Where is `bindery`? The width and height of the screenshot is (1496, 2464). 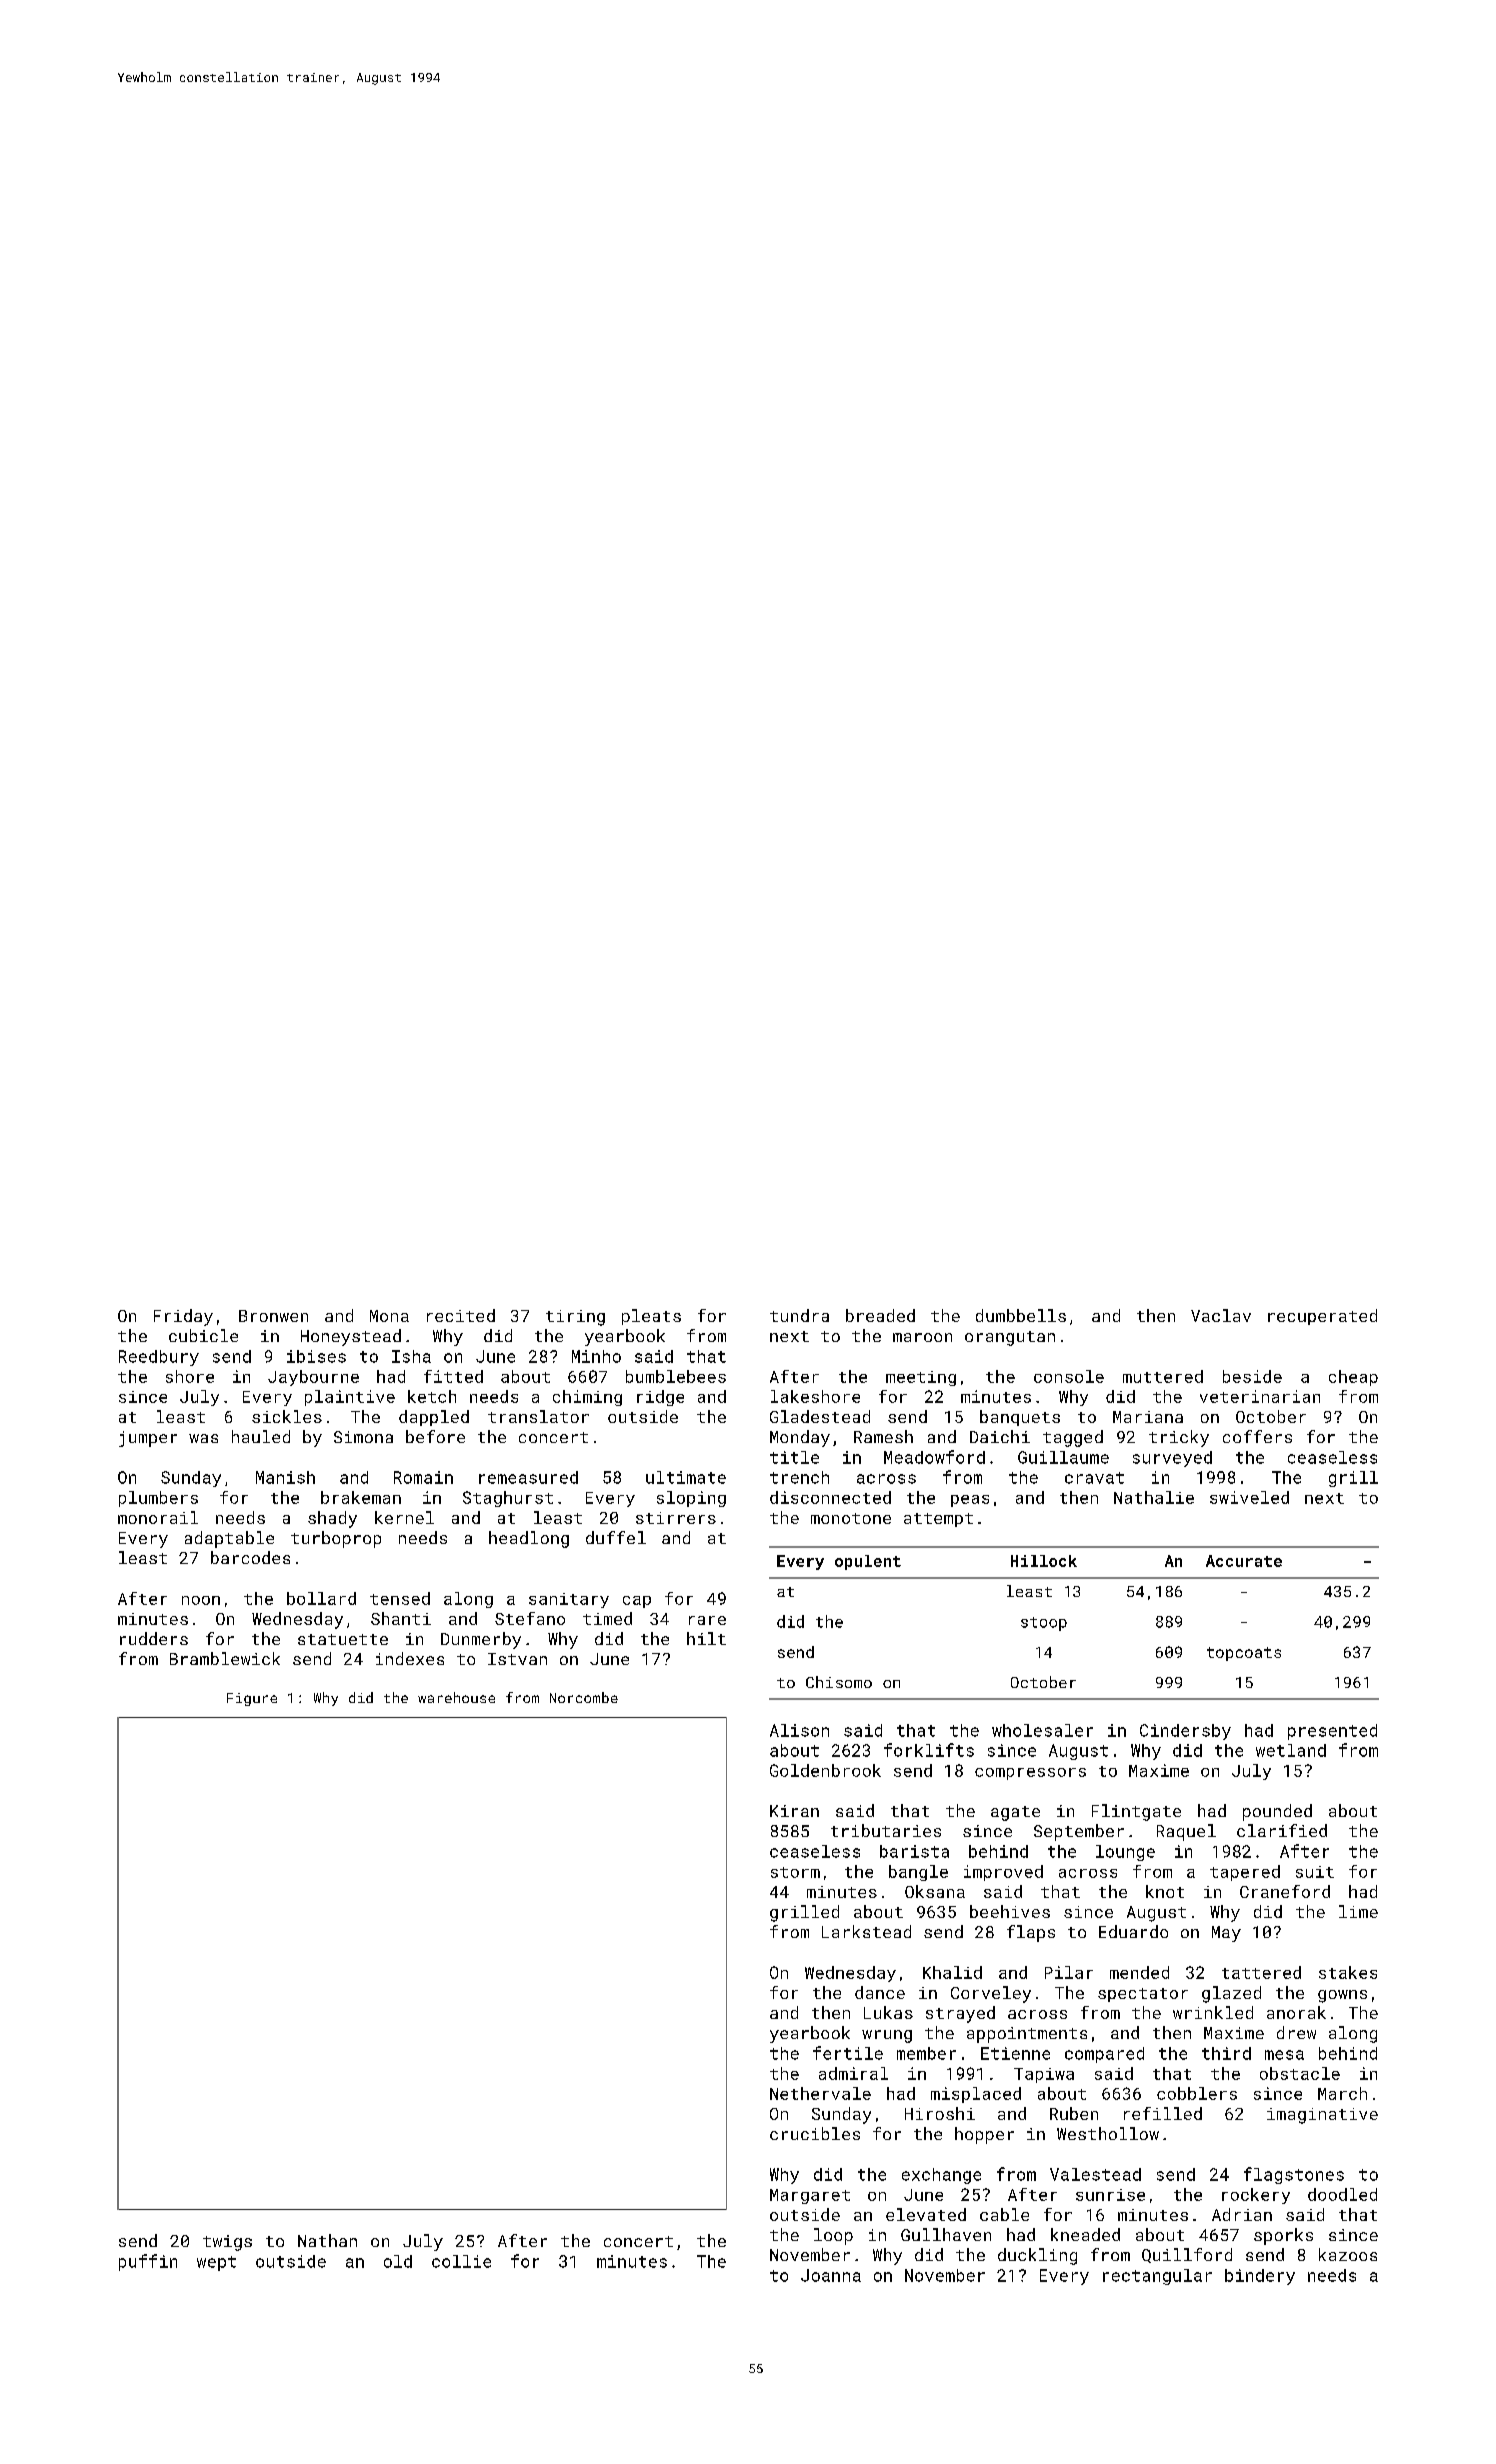
bindery is located at coordinates (1260, 2277).
